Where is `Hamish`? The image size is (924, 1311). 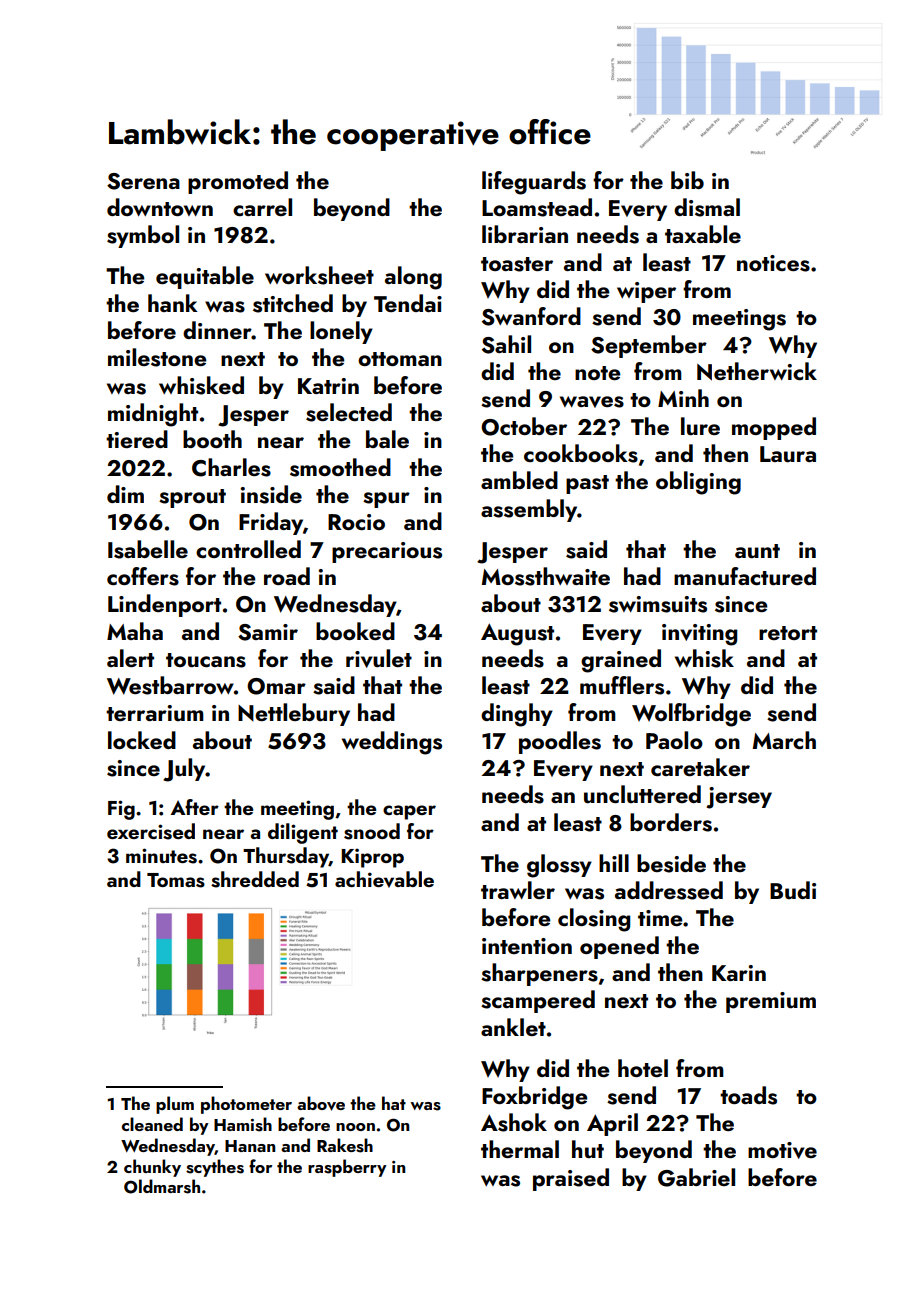 Hamish is located at coordinates (243, 1124).
